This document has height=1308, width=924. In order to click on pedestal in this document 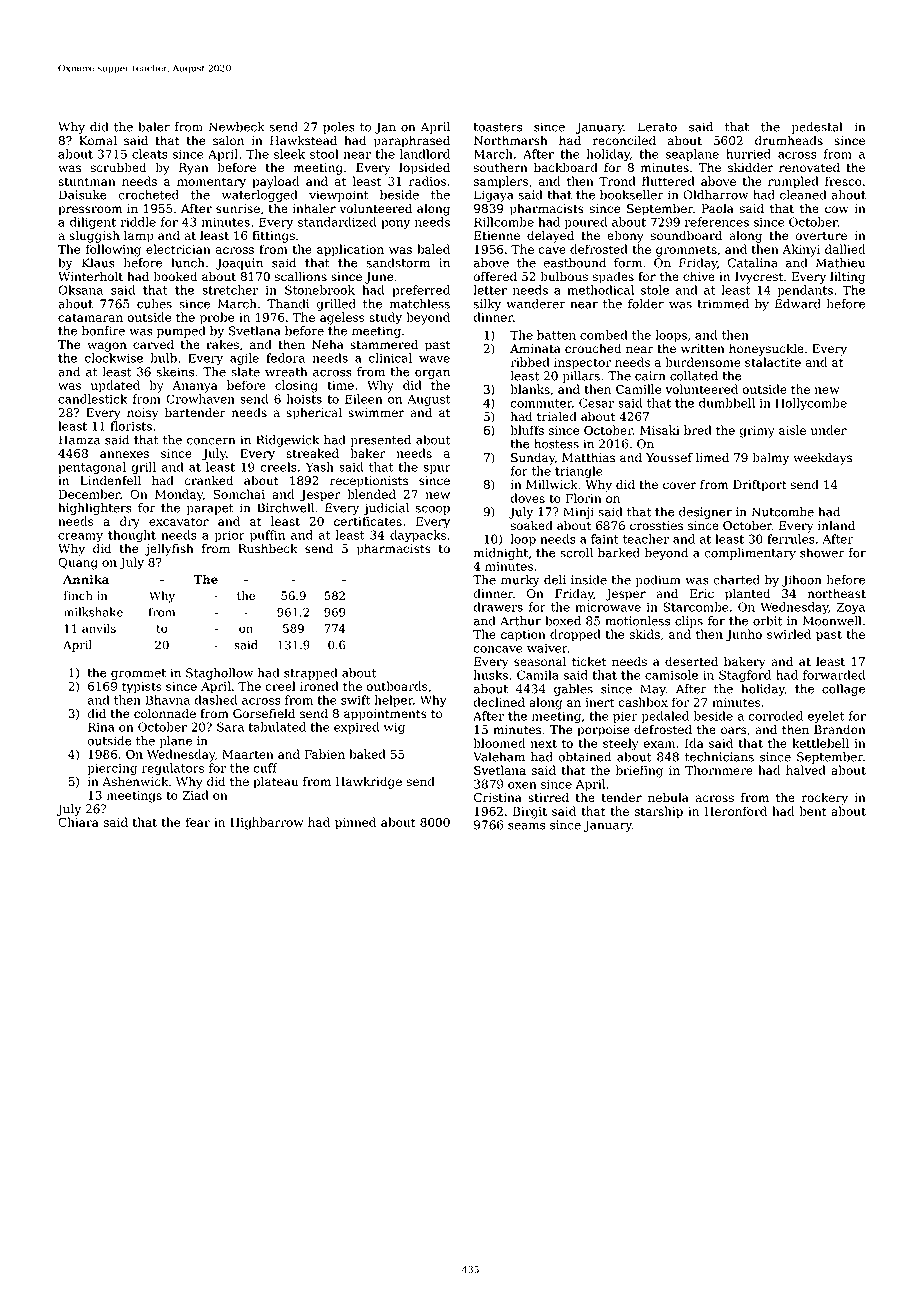, I will do `click(817, 128)`.
